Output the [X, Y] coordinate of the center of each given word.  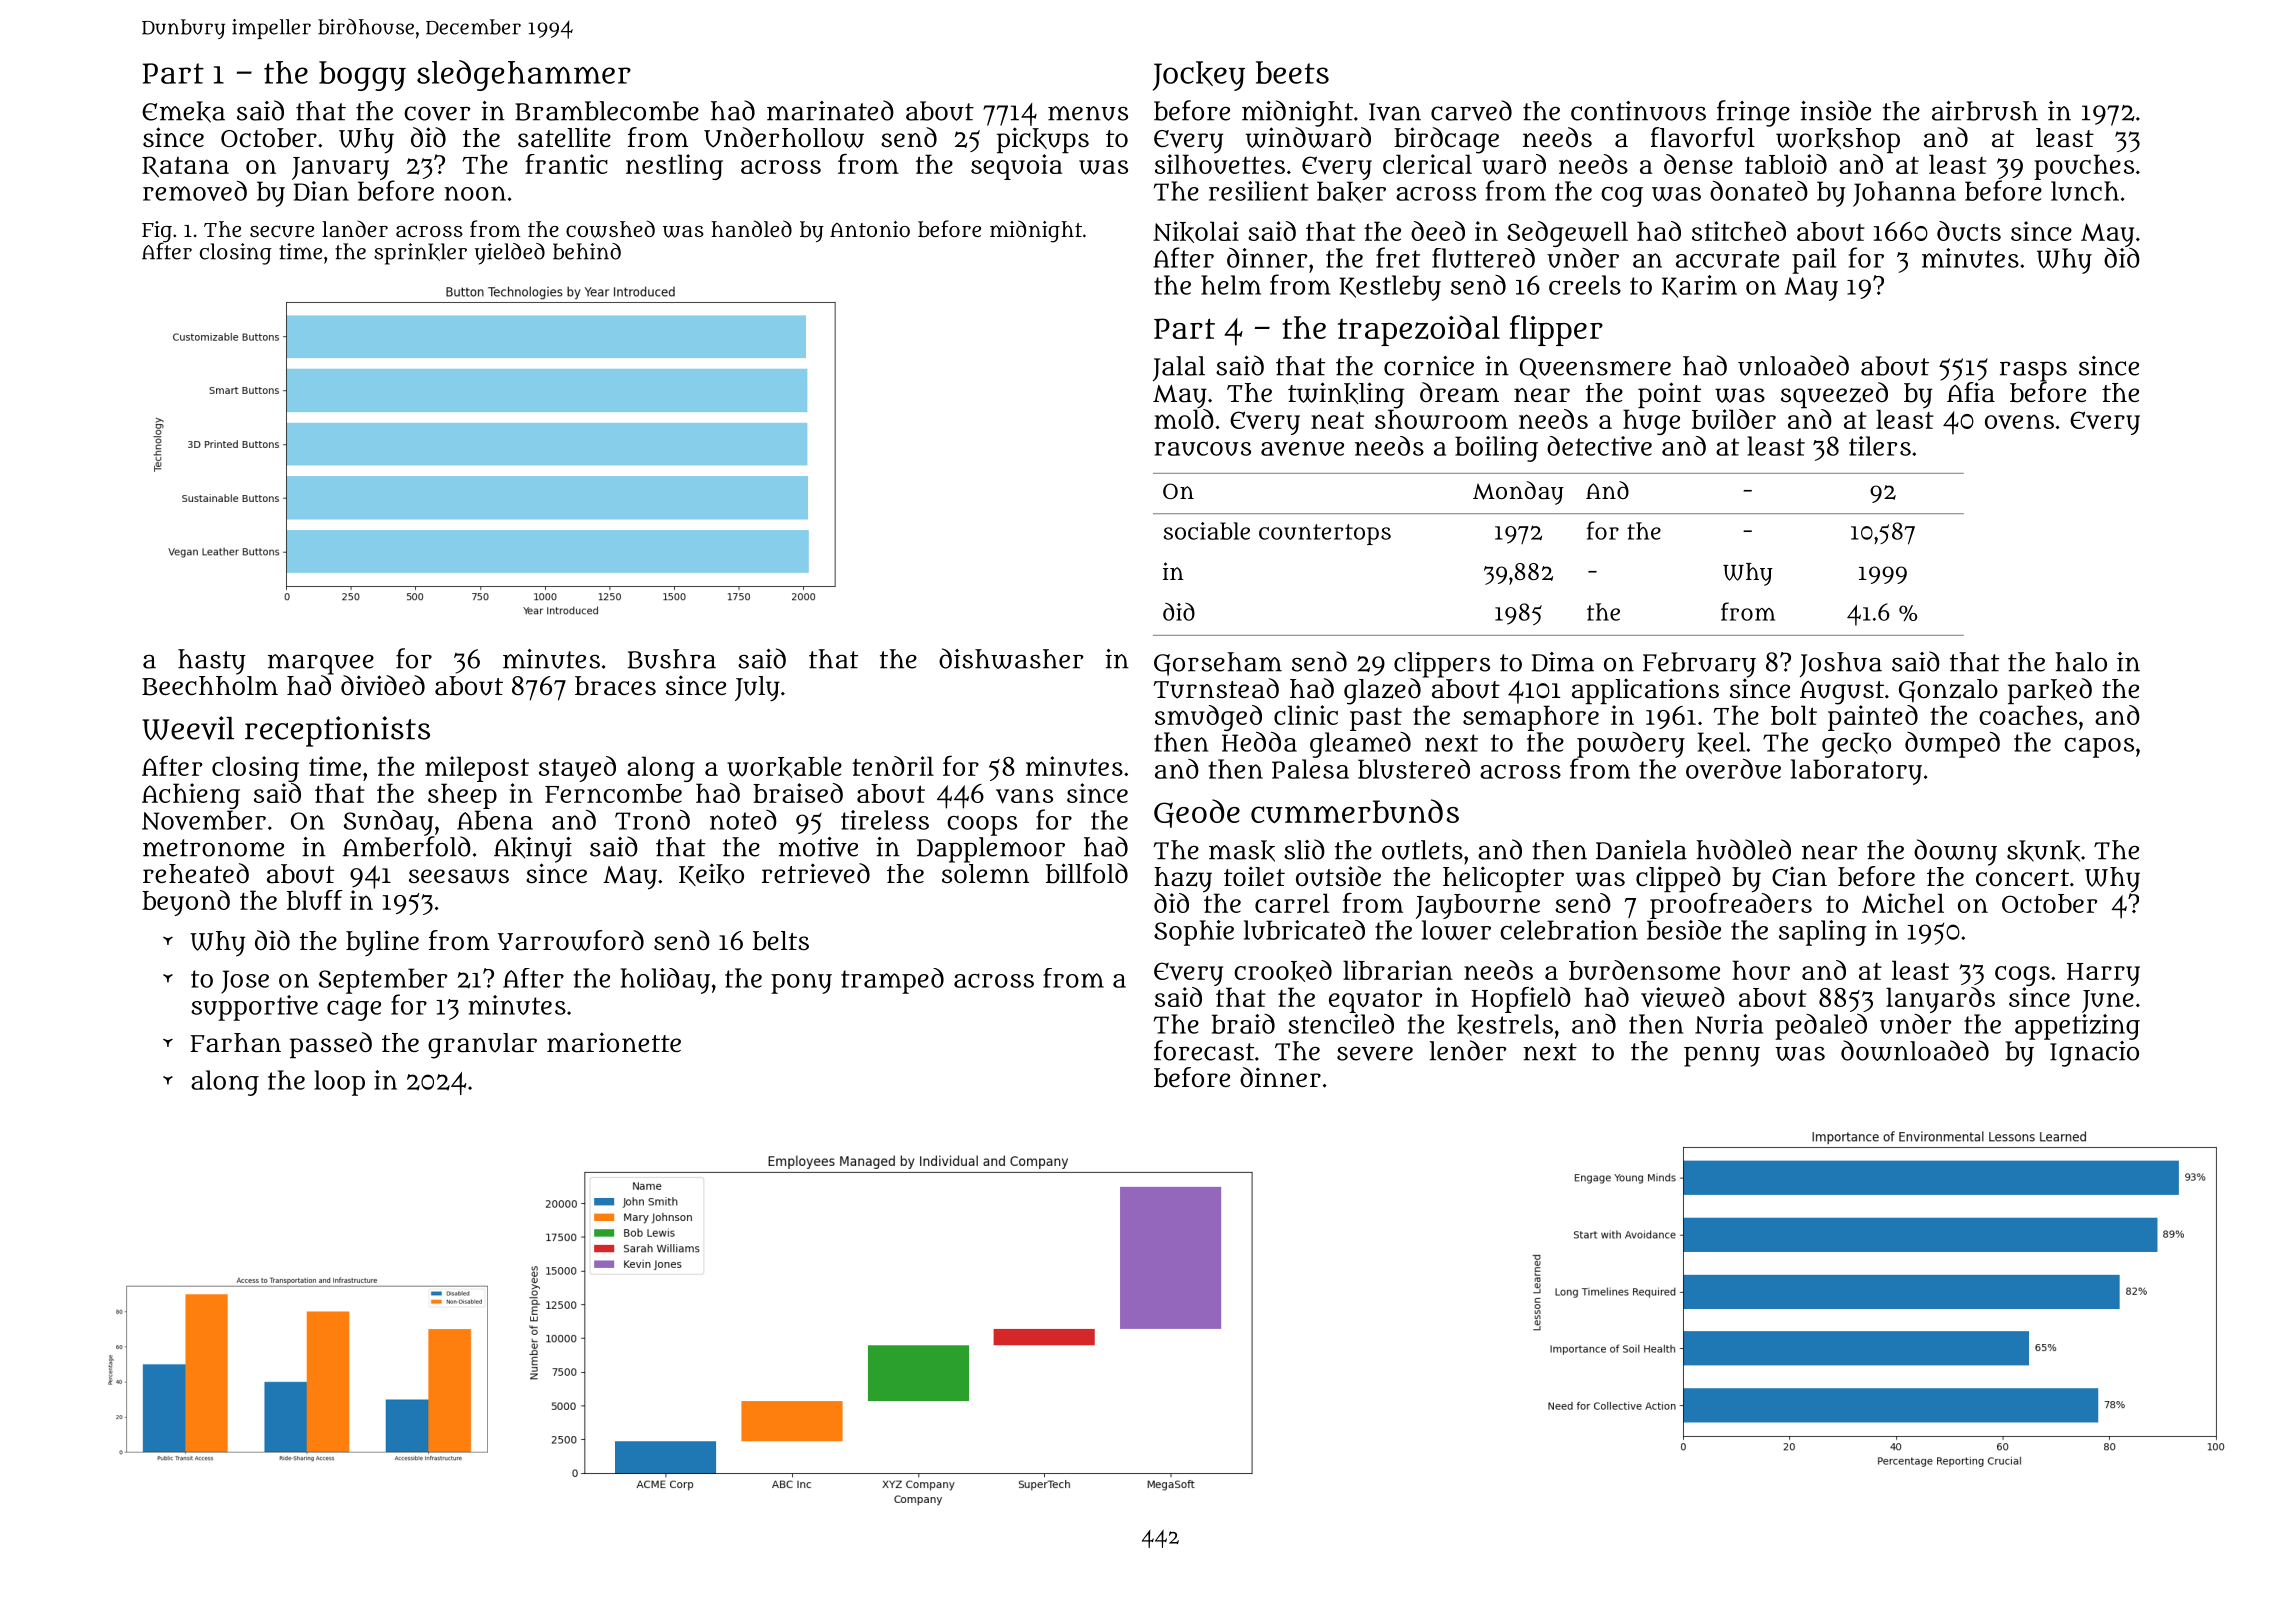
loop [339, 1083]
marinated [830, 110]
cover [437, 113]
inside [1835, 110]
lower [1456, 930]
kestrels [1505, 1025]
